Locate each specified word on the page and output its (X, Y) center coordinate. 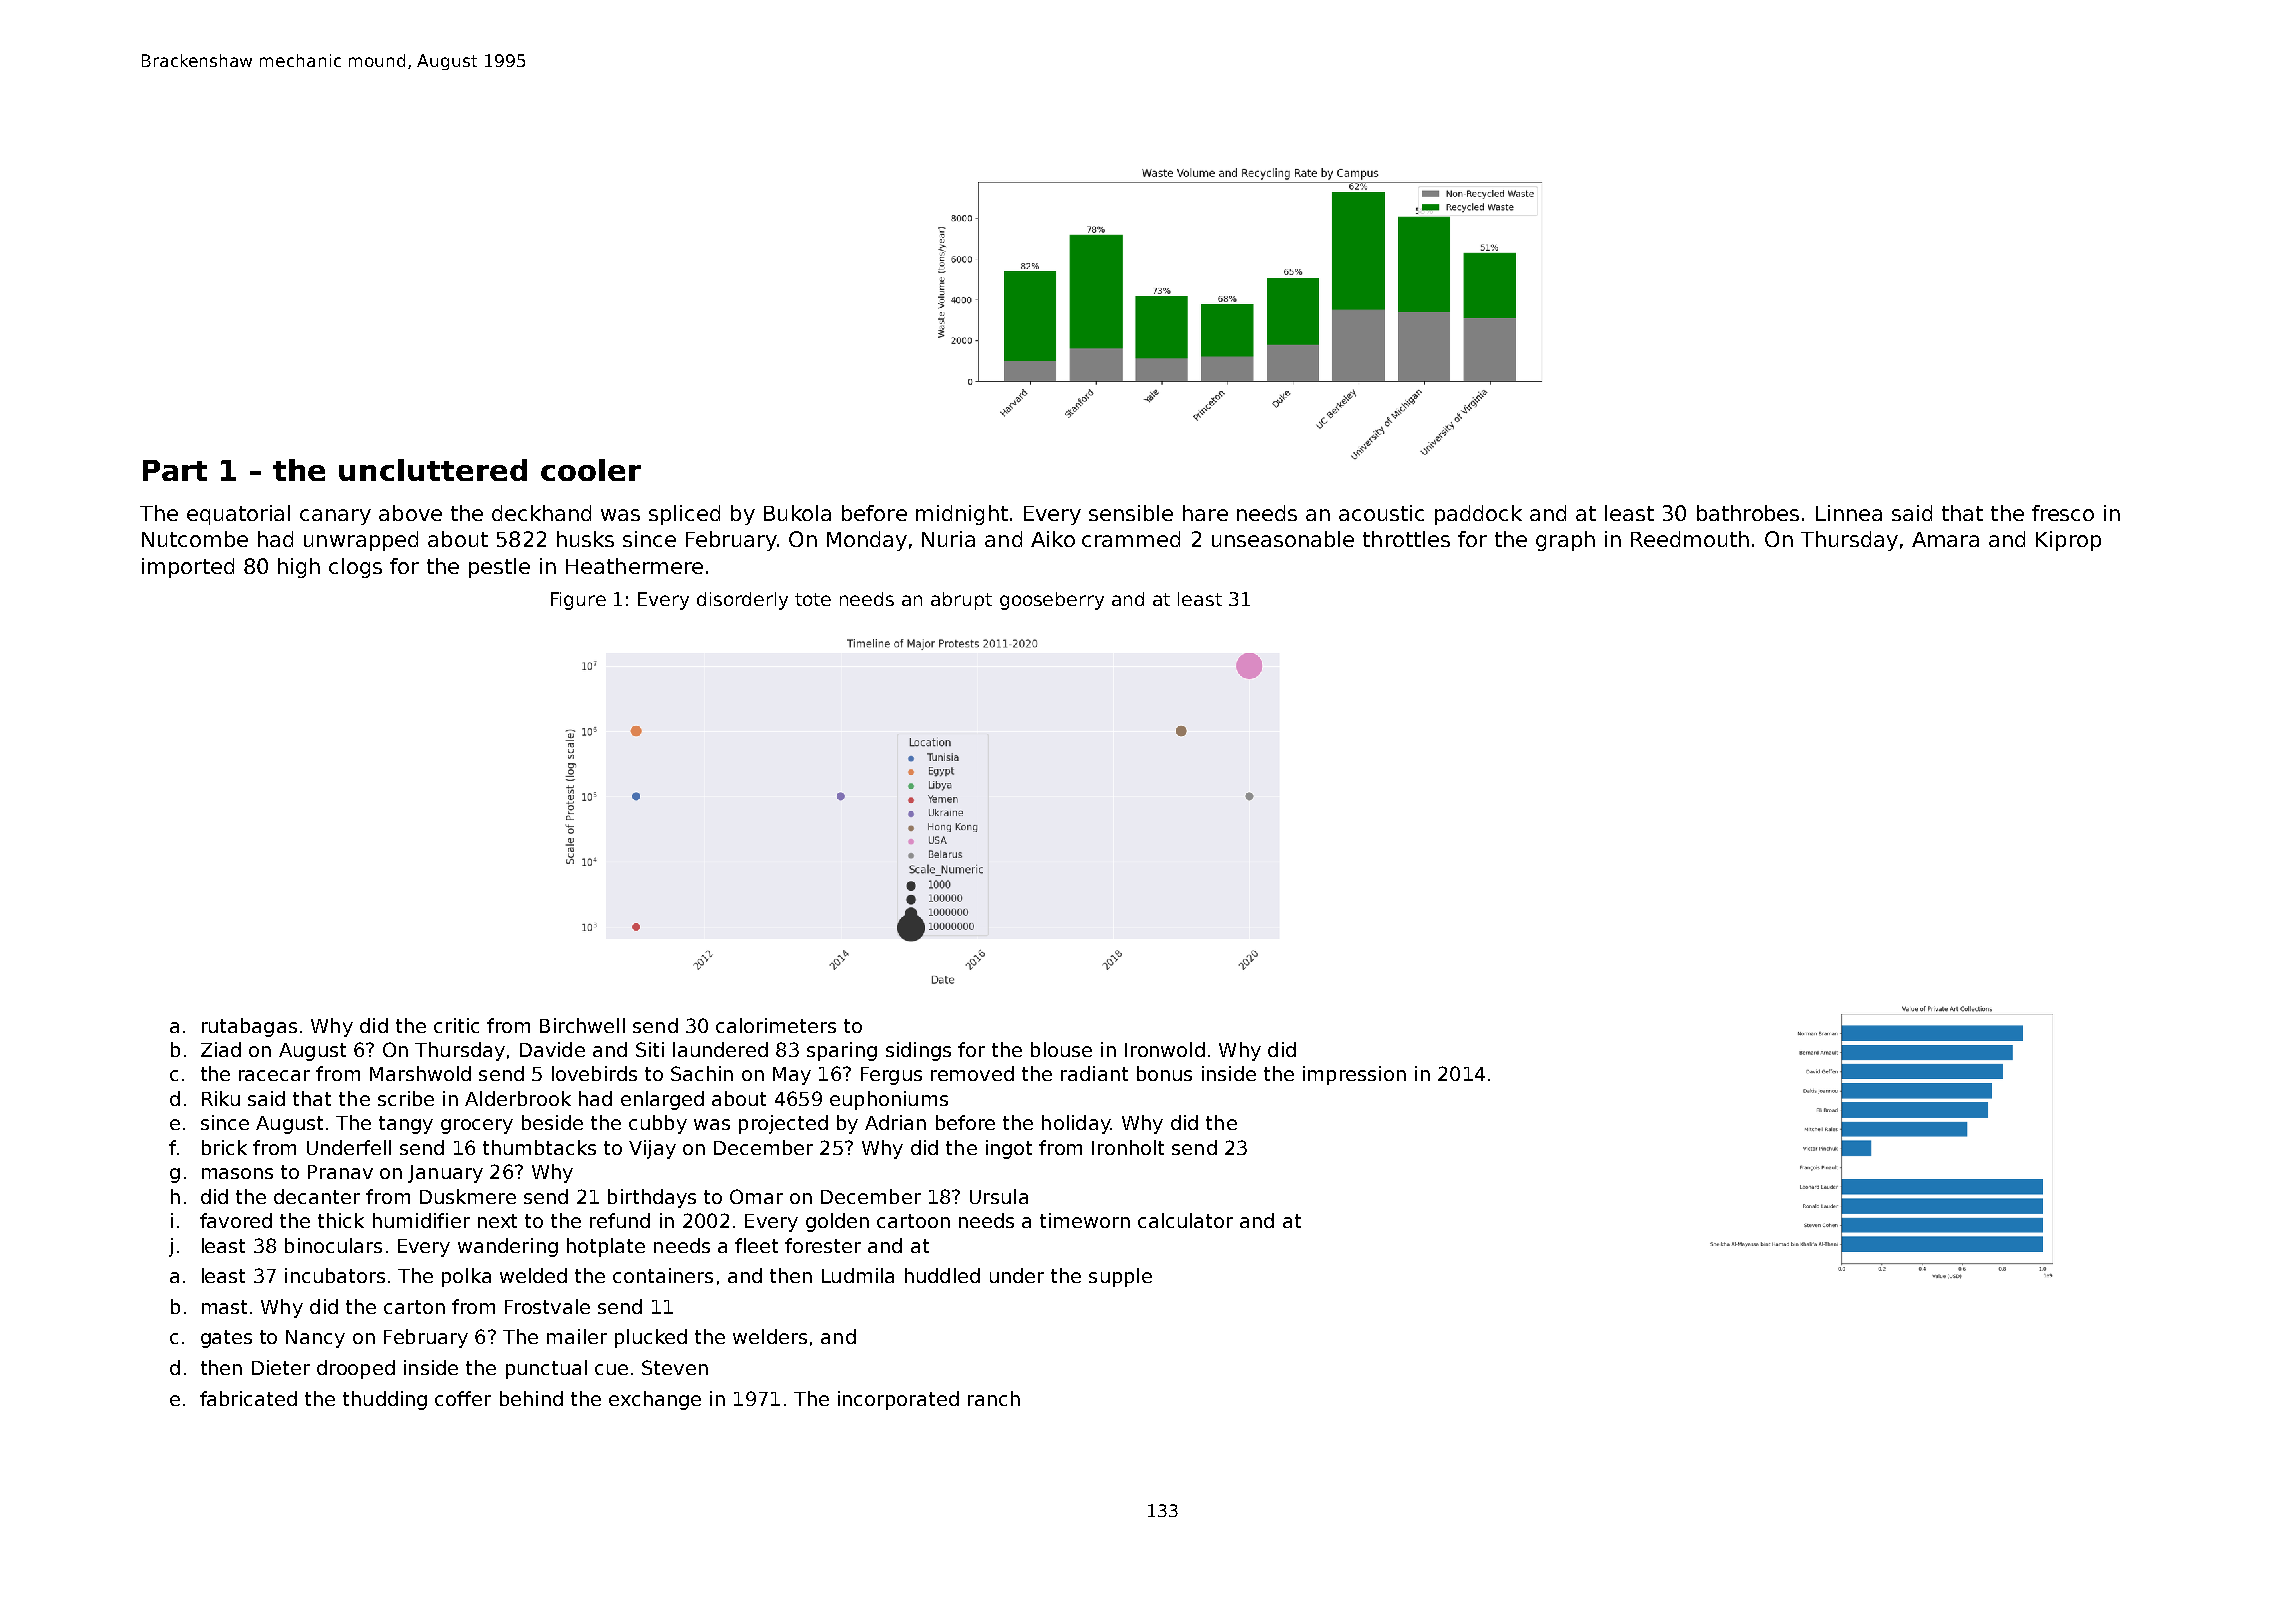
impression (1354, 1075)
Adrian (895, 1122)
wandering (508, 1247)
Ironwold (1165, 1049)
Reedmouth (1690, 539)
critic (456, 1025)
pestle (499, 568)
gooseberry (1052, 601)
